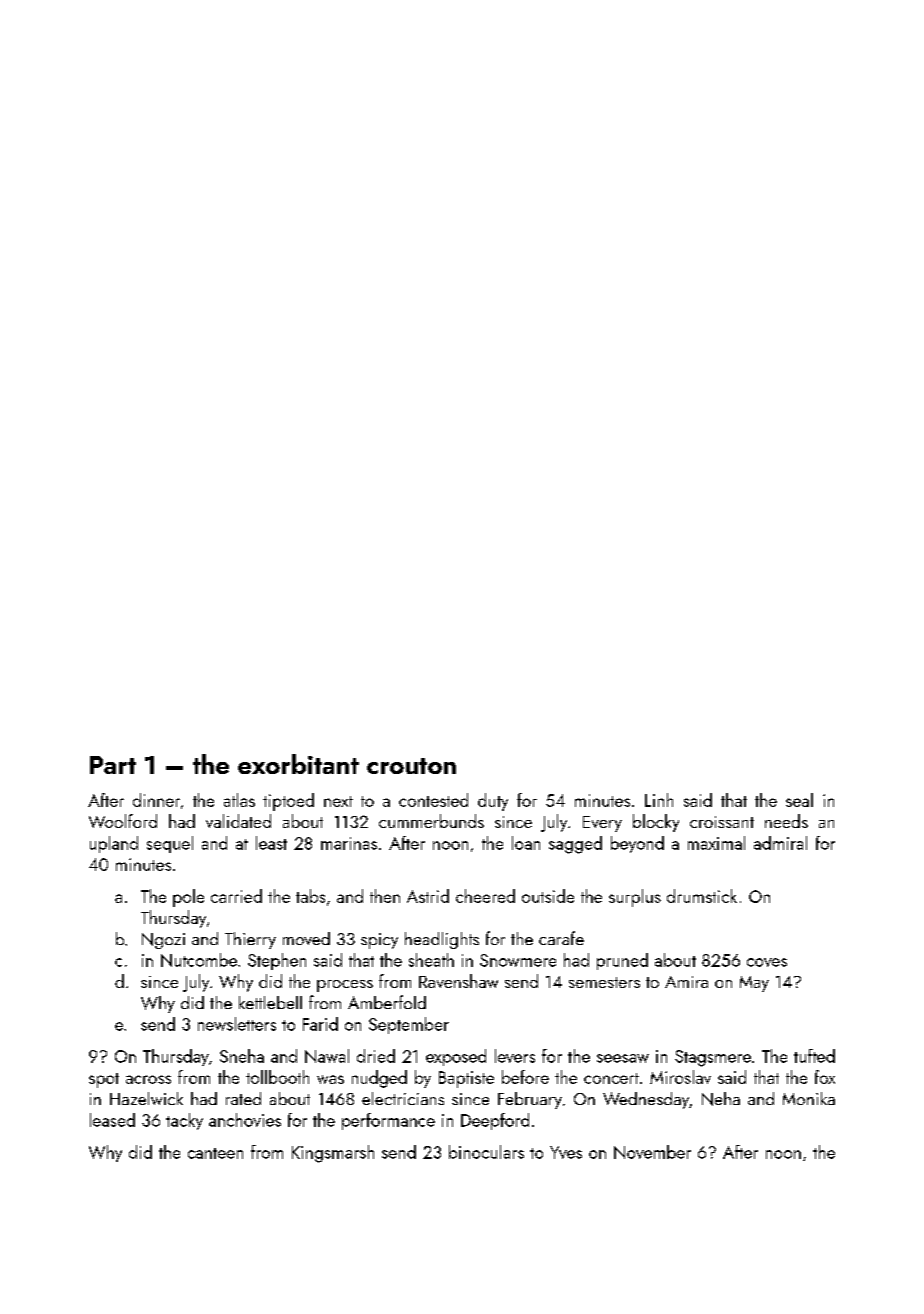  What do you see at coordinates (411, 766) in the page?
I see `crouton` at bounding box center [411, 766].
